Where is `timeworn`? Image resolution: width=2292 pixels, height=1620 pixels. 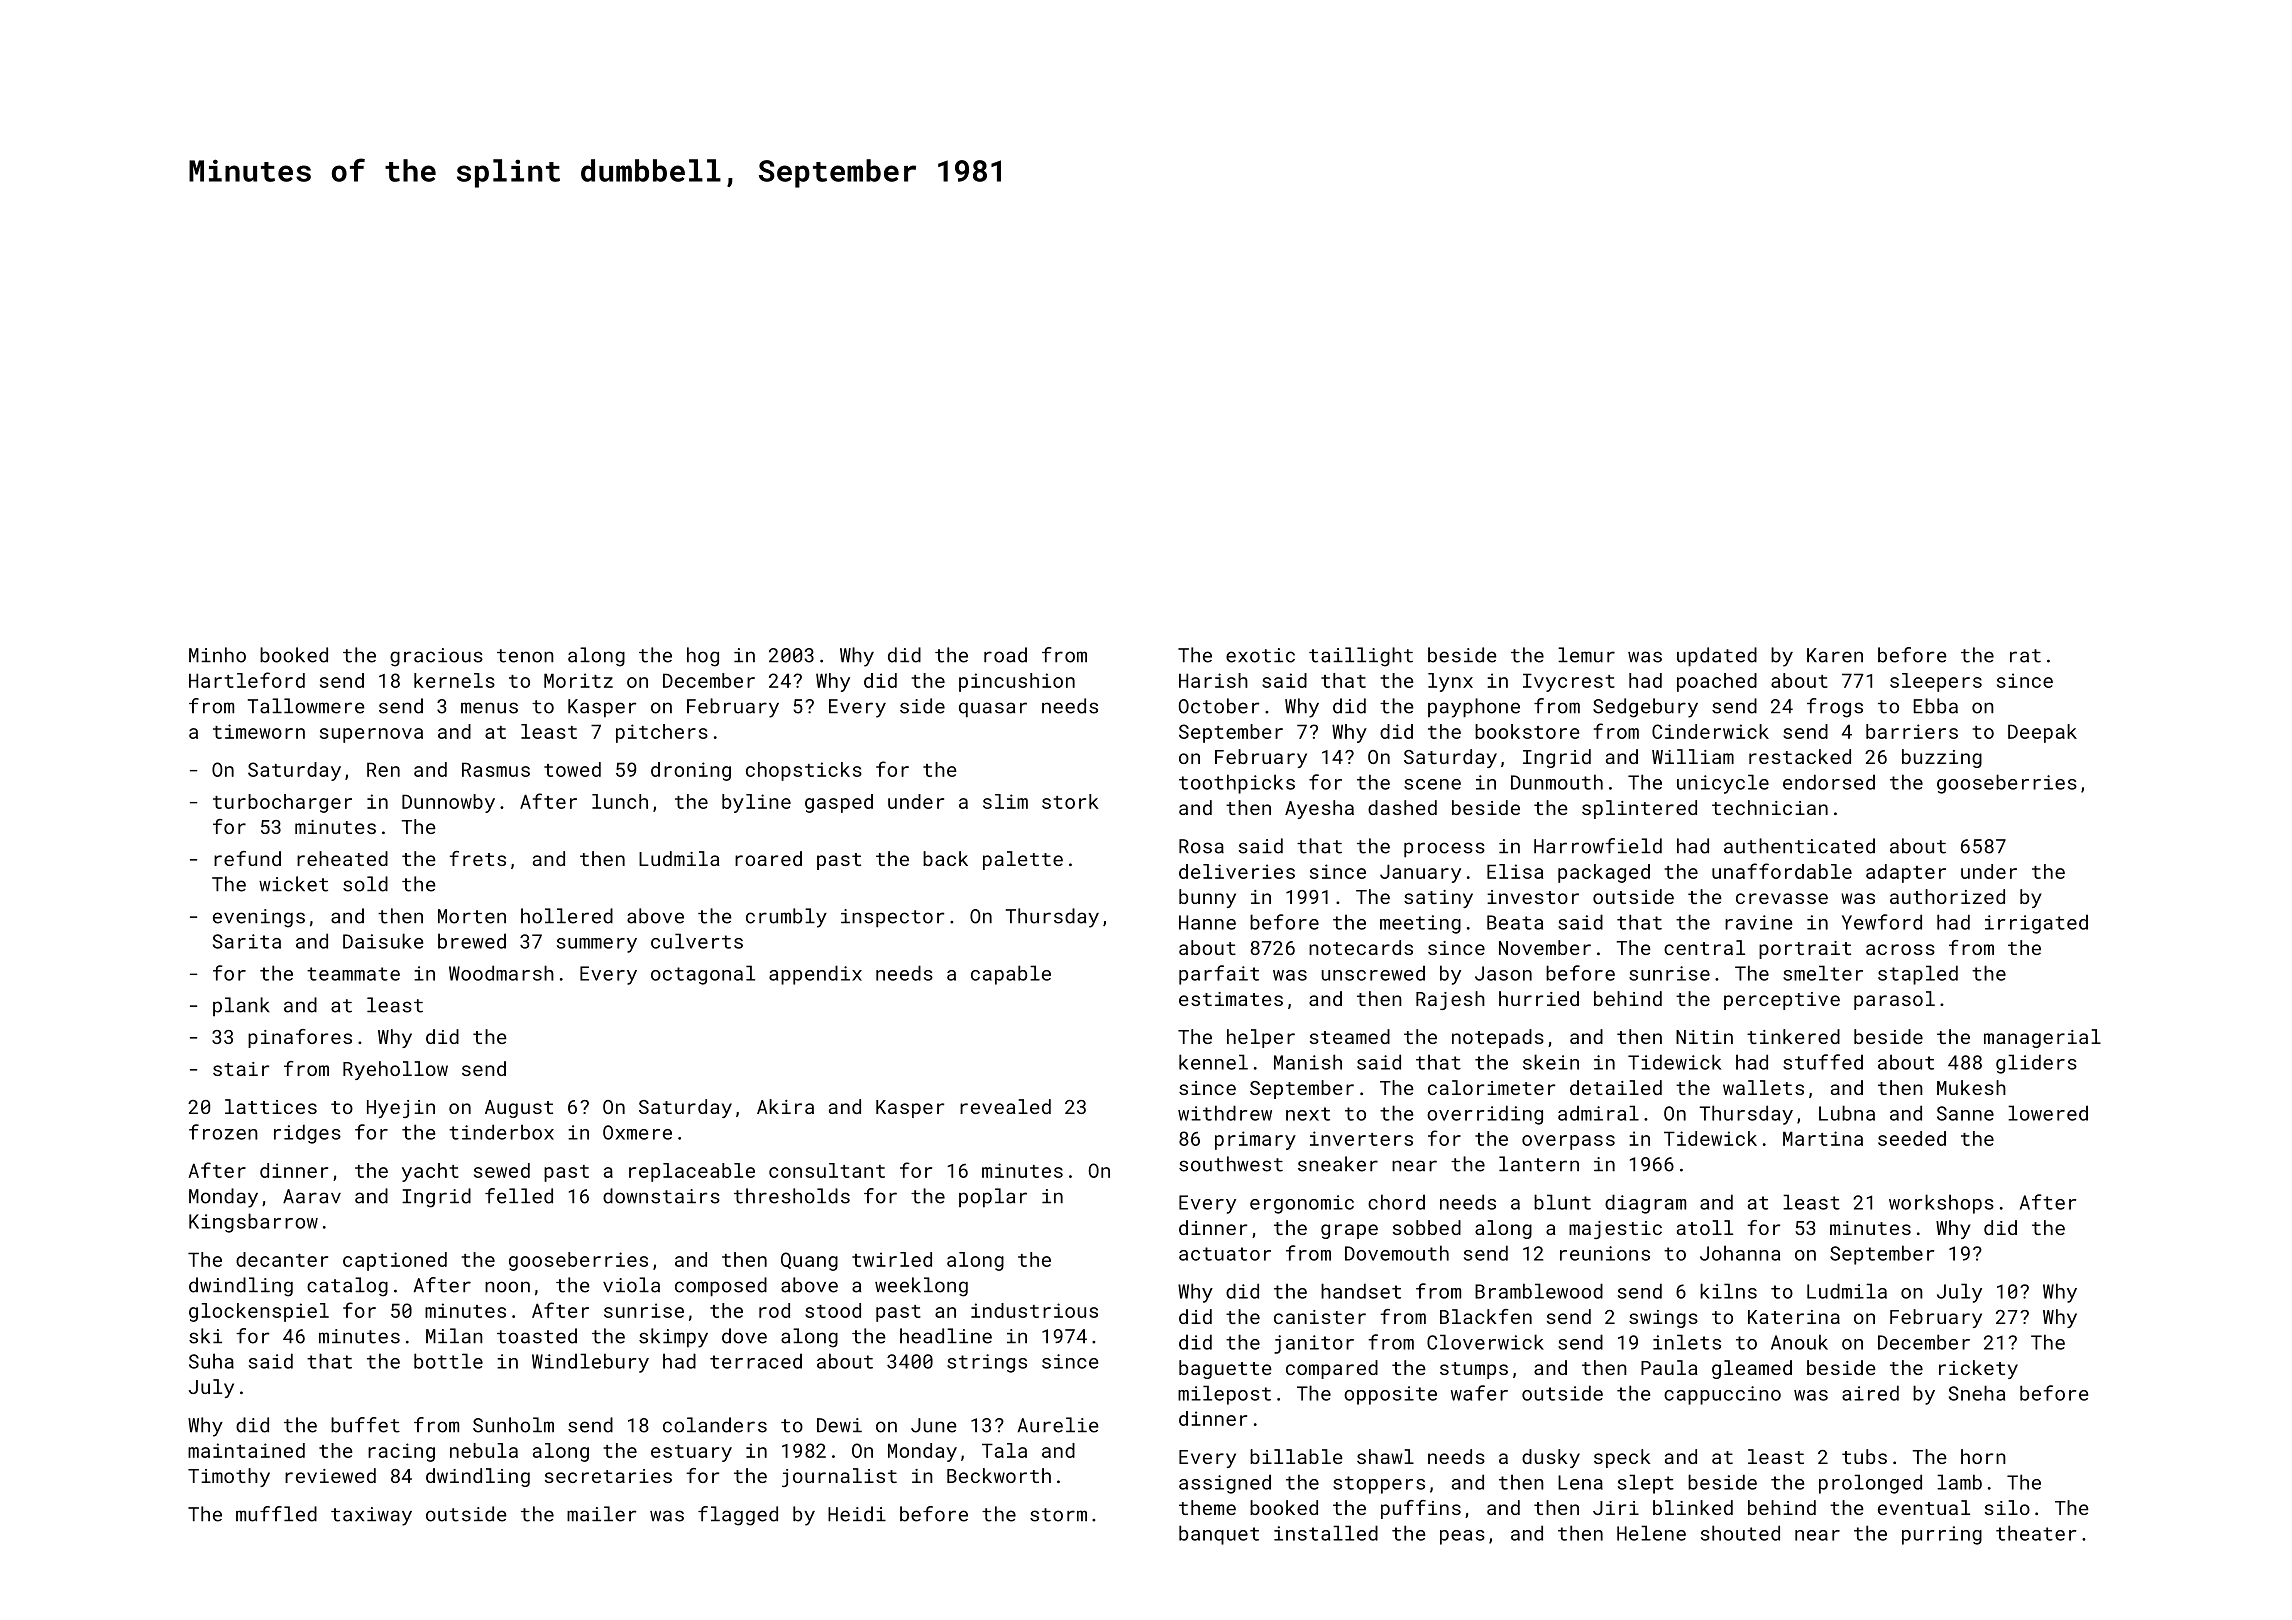
timeworn is located at coordinates (259, 731).
